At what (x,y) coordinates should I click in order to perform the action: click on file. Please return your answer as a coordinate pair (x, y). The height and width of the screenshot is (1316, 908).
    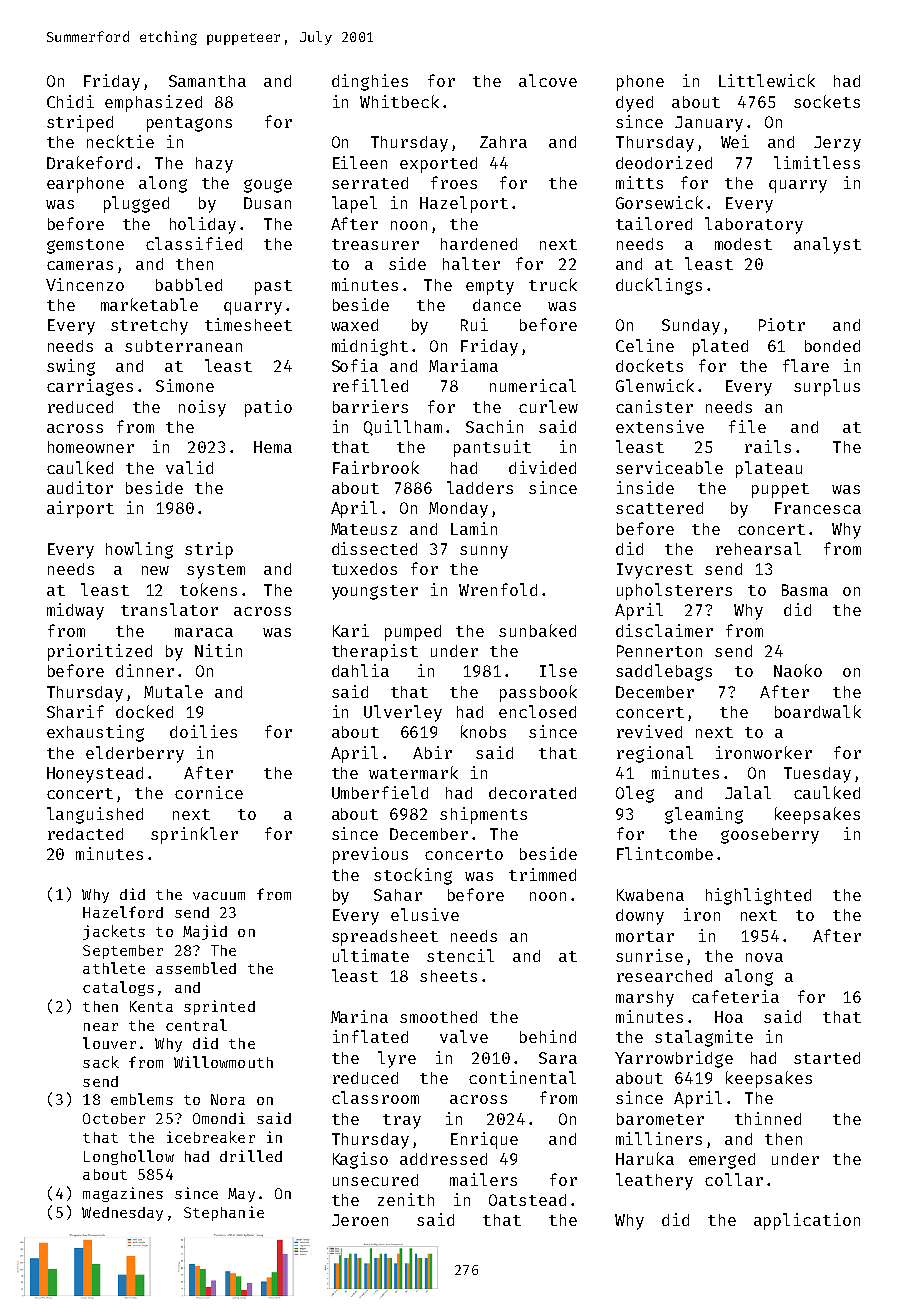
    Looking at the image, I should click on (747, 426).
